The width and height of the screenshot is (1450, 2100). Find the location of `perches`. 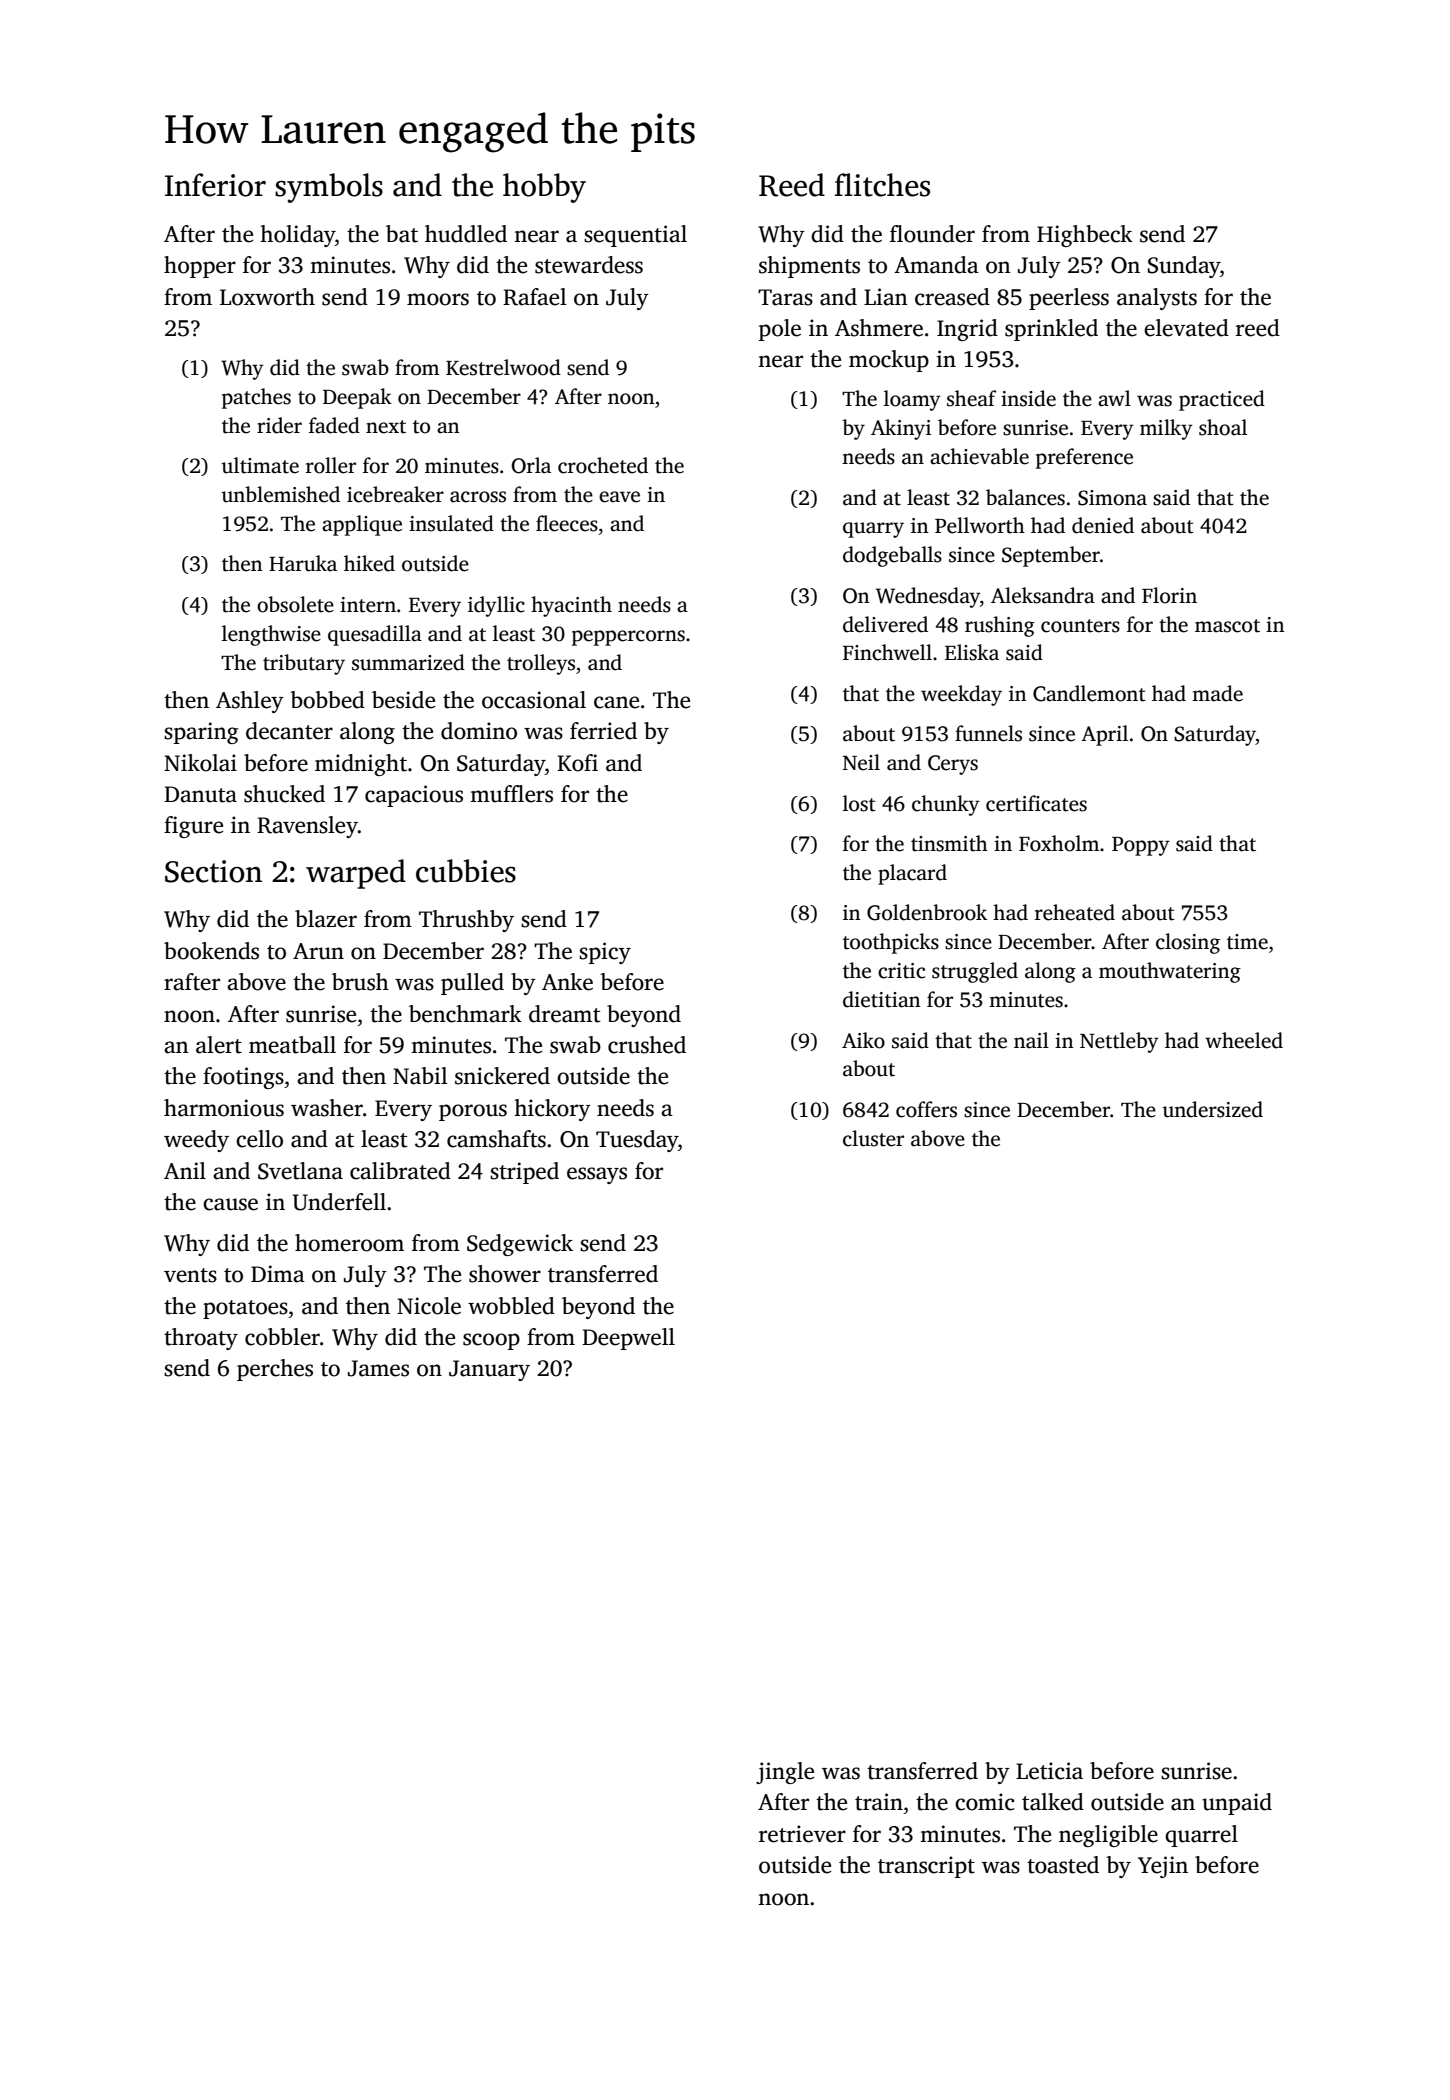

perches is located at coordinates (275, 1370).
